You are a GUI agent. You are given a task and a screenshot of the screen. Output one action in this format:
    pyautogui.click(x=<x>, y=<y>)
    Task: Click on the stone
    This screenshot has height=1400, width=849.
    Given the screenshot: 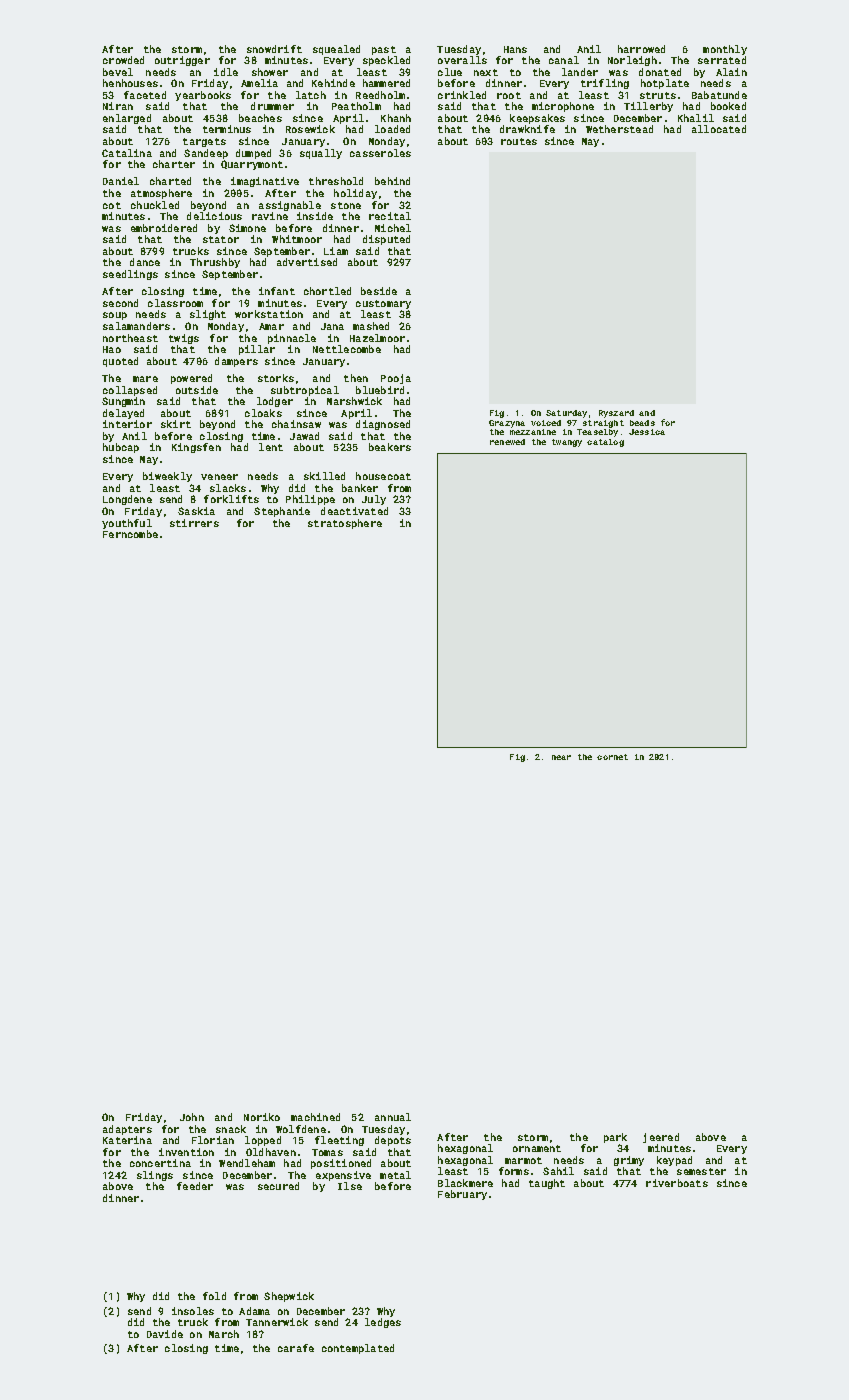 What is the action you would take?
    pyautogui.click(x=346, y=205)
